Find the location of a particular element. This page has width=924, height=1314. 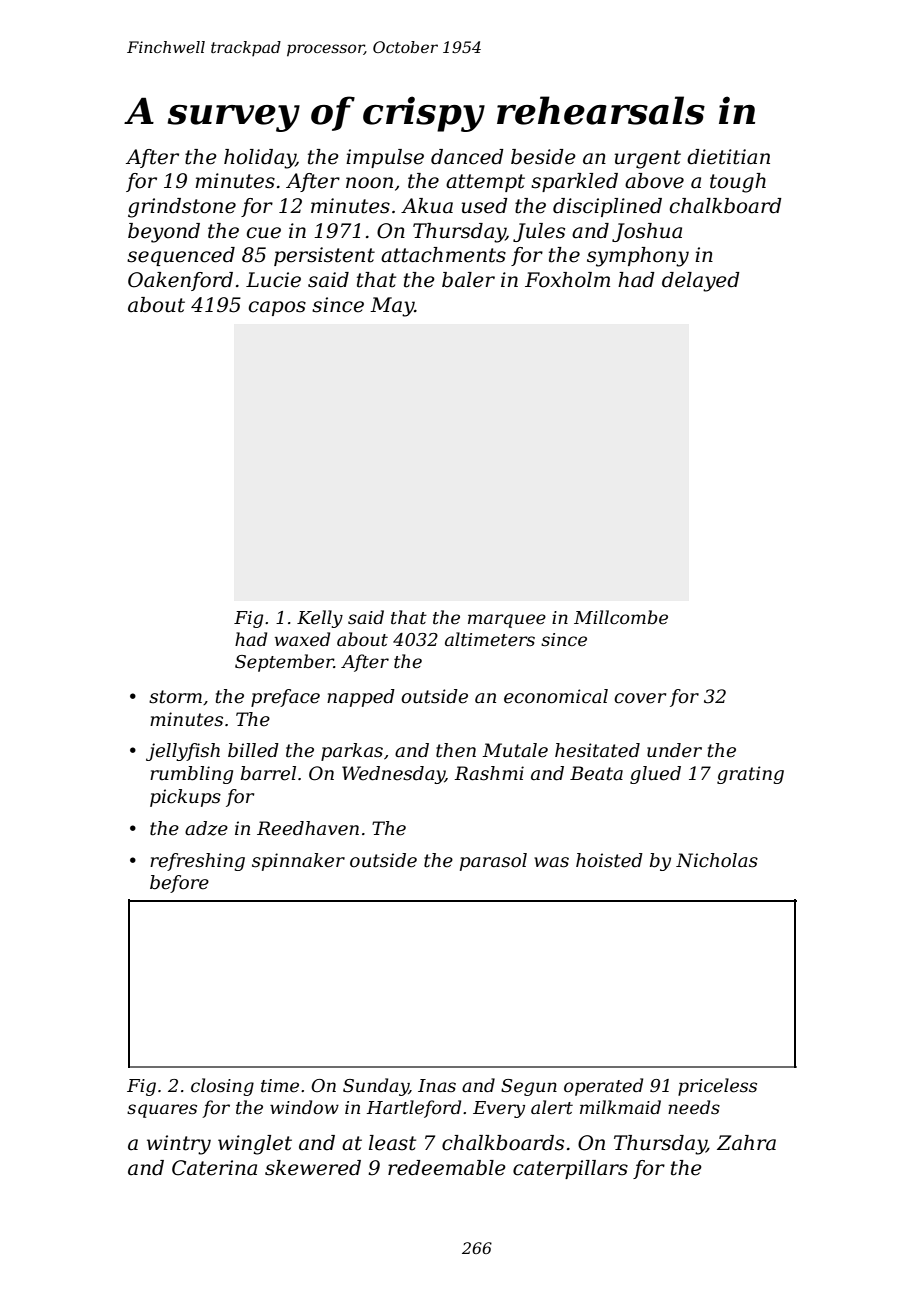

Nicholas is located at coordinates (717, 860).
